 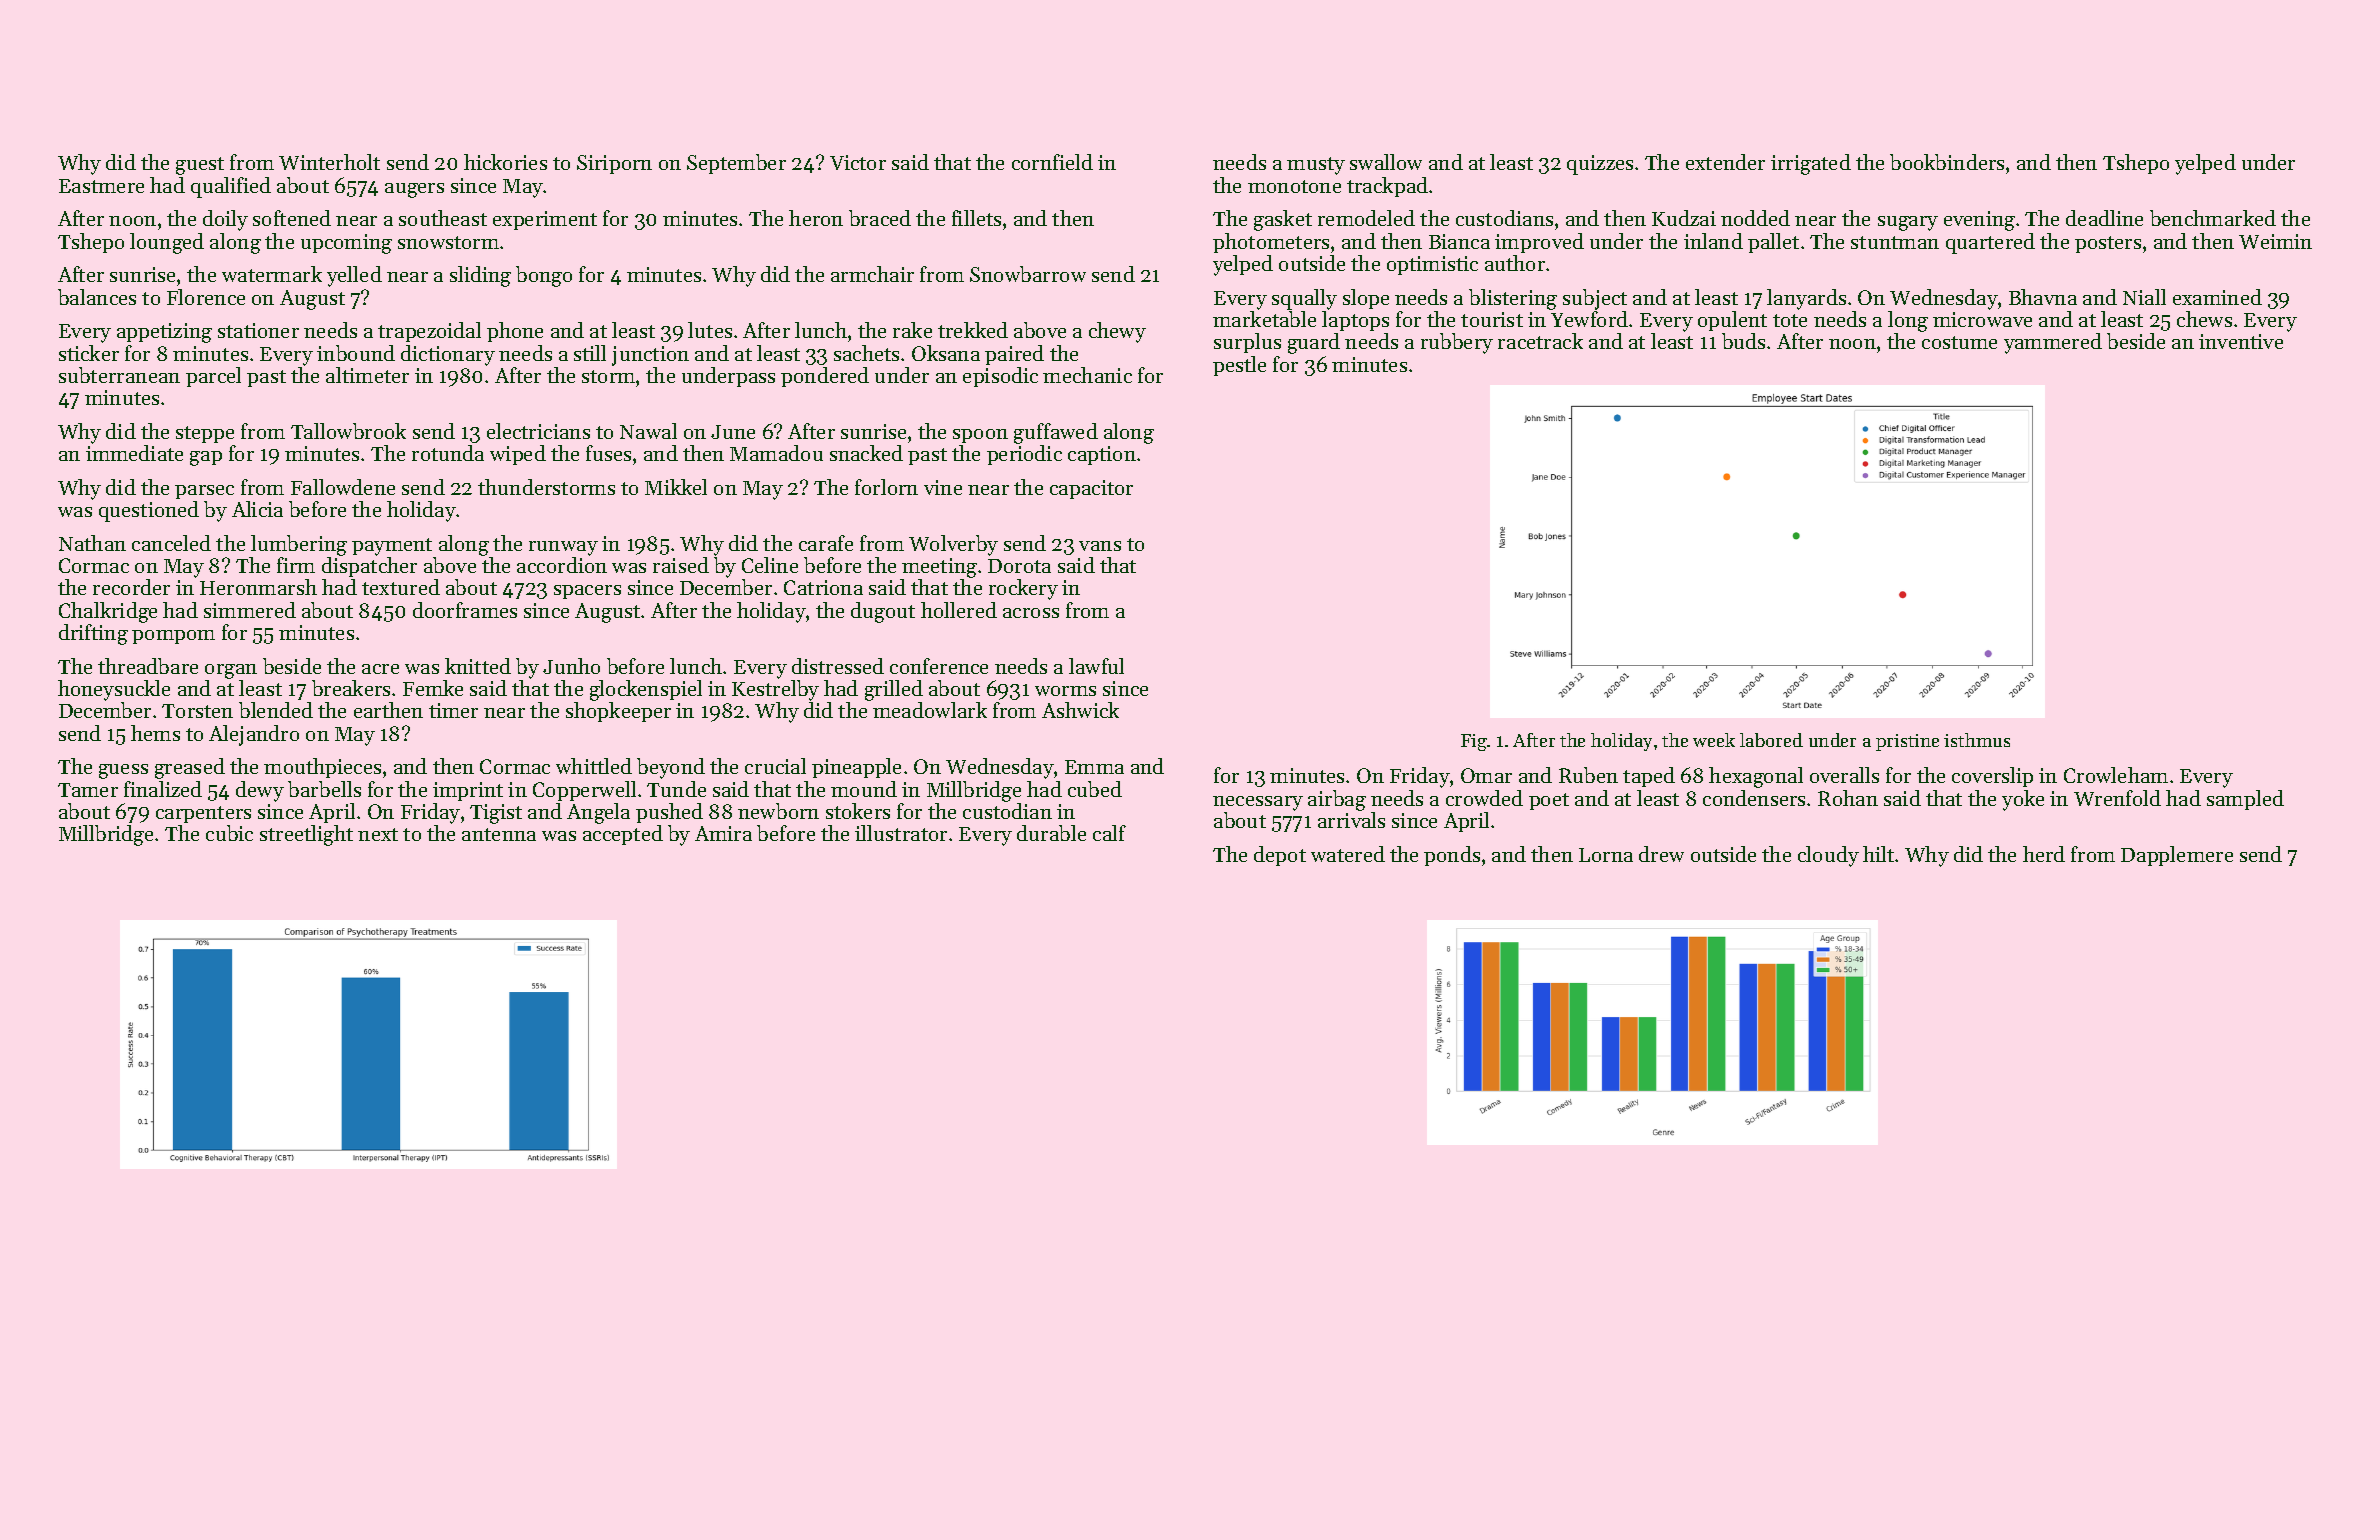 What do you see at coordinates (499, 834) in the screenshot?
I see `antenna` at bounding box center [499, 834].
